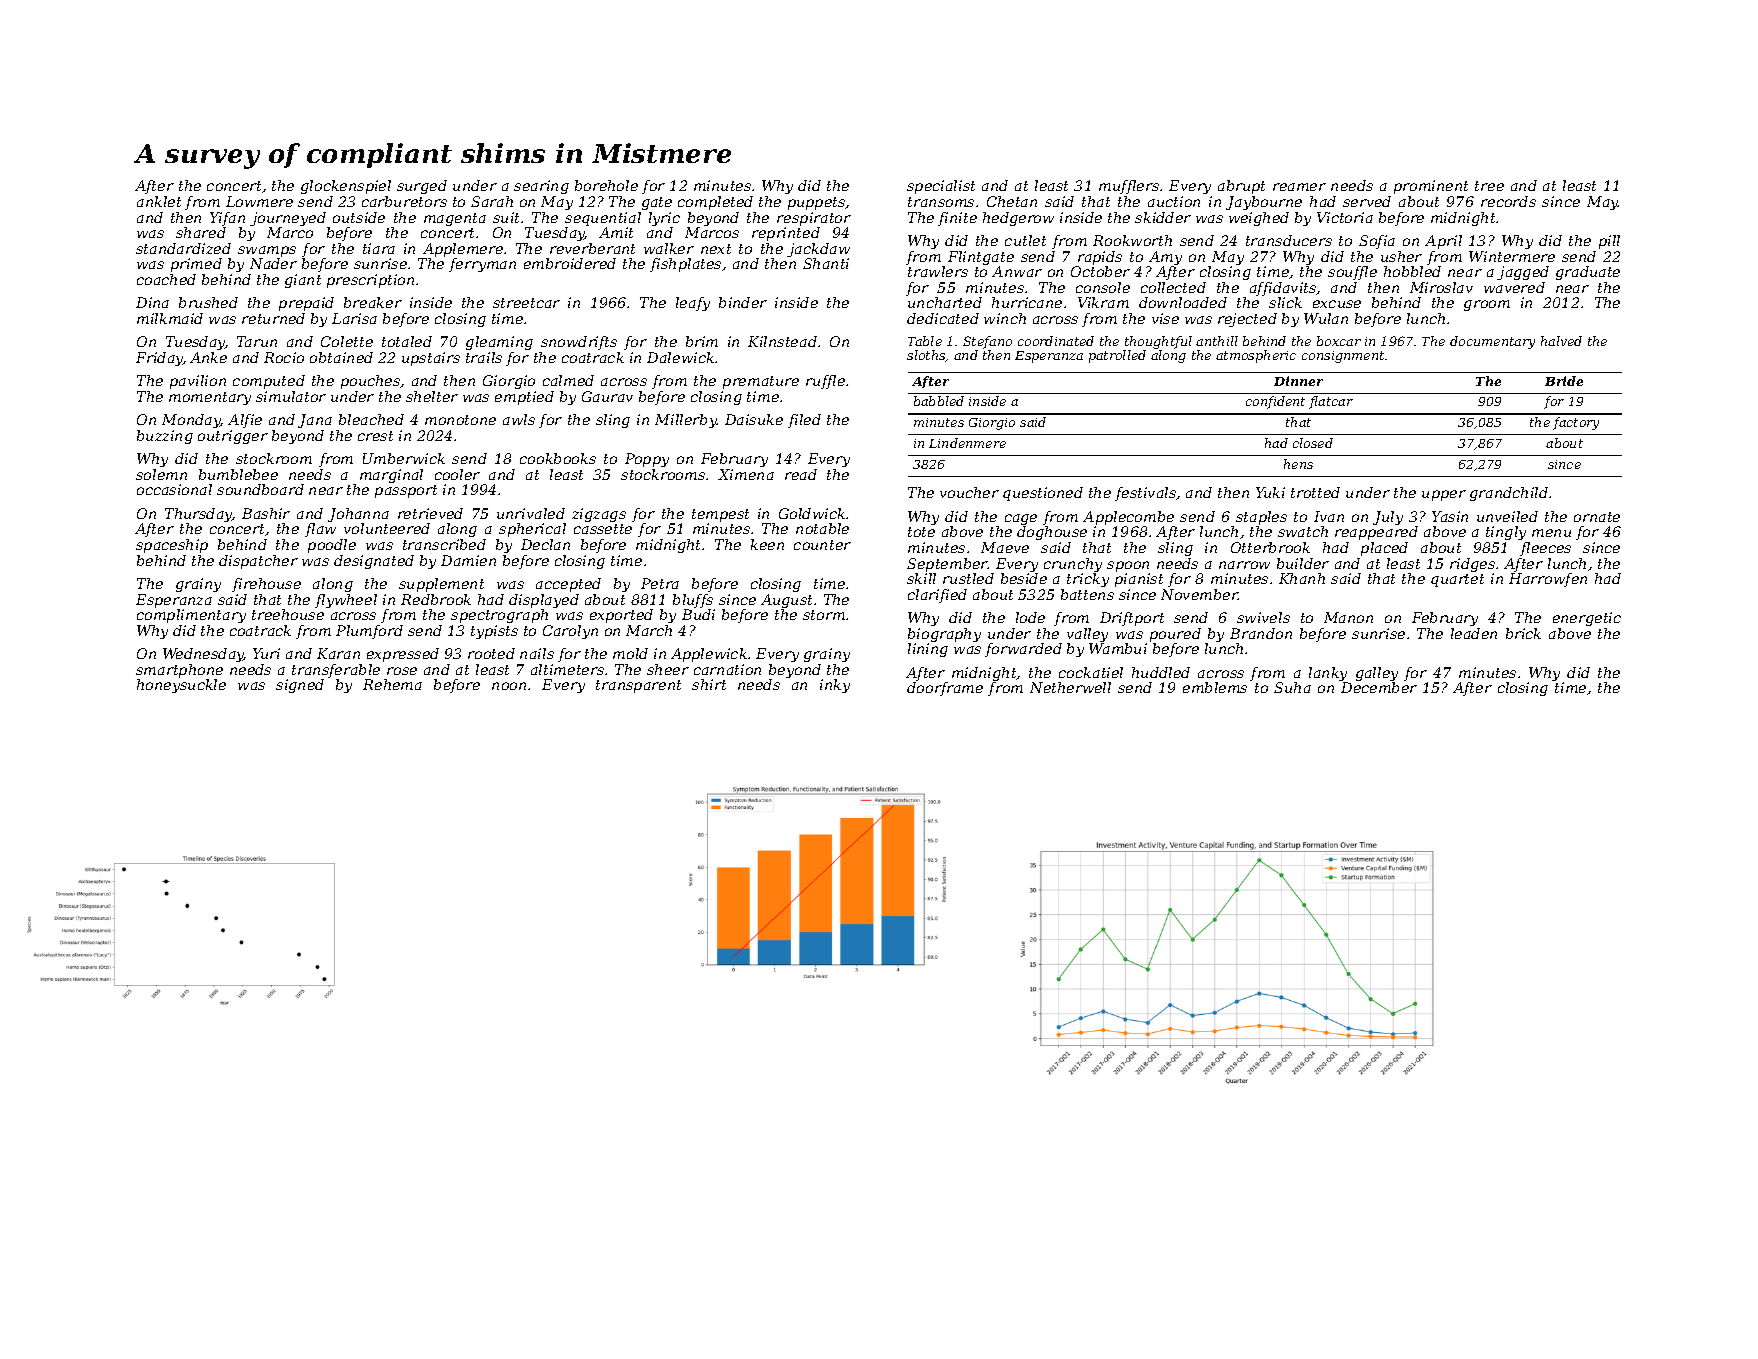  Describe the element at coordinates (257, 341) in the screenshot. I see `Tarun` at that location.
